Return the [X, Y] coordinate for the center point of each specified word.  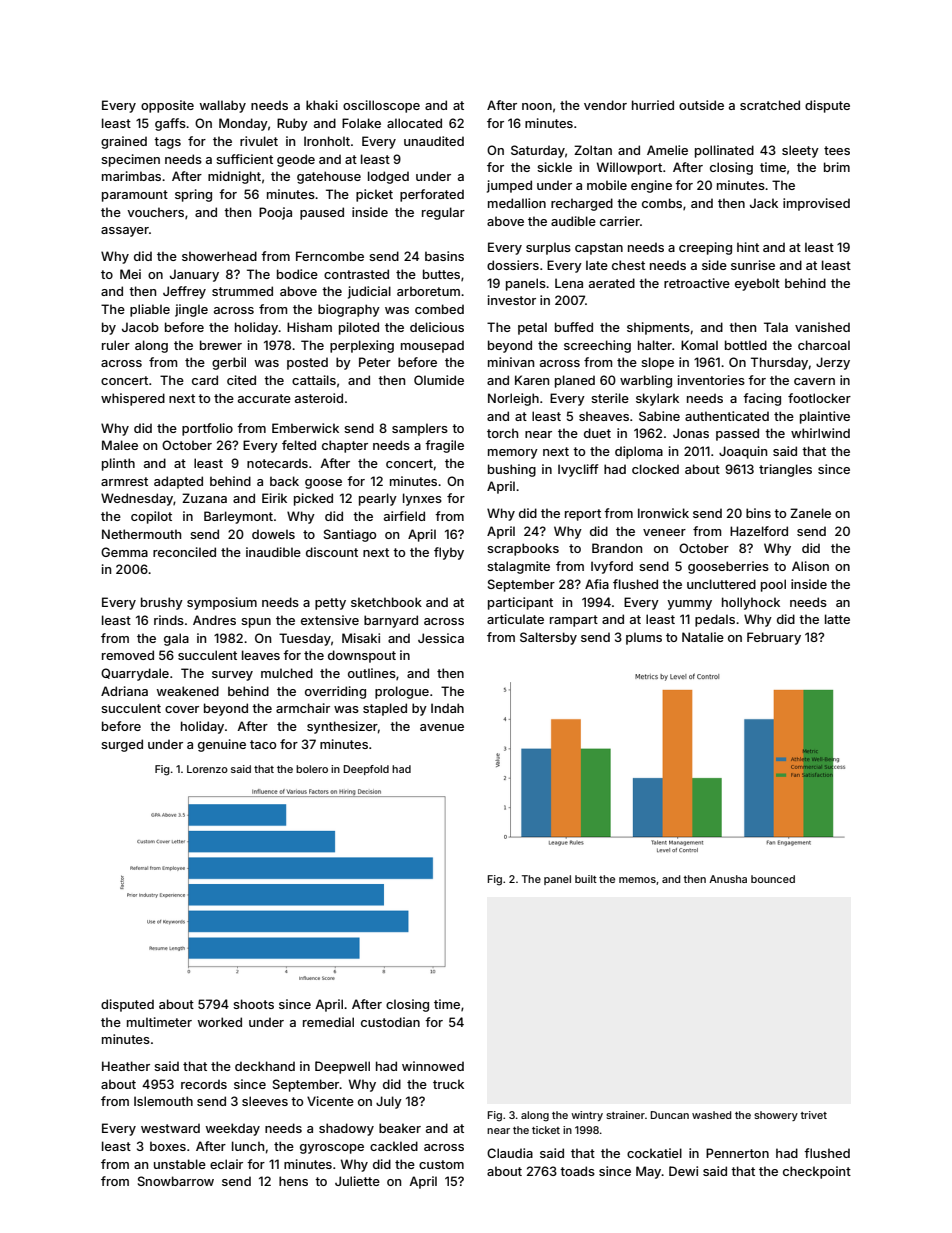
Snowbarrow [176, 1181]
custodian [390, 1022]
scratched [770, 105]
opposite [167, 106]
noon [537, 106]
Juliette [357, 1181]
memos [637, 880]
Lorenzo [207, 769]
